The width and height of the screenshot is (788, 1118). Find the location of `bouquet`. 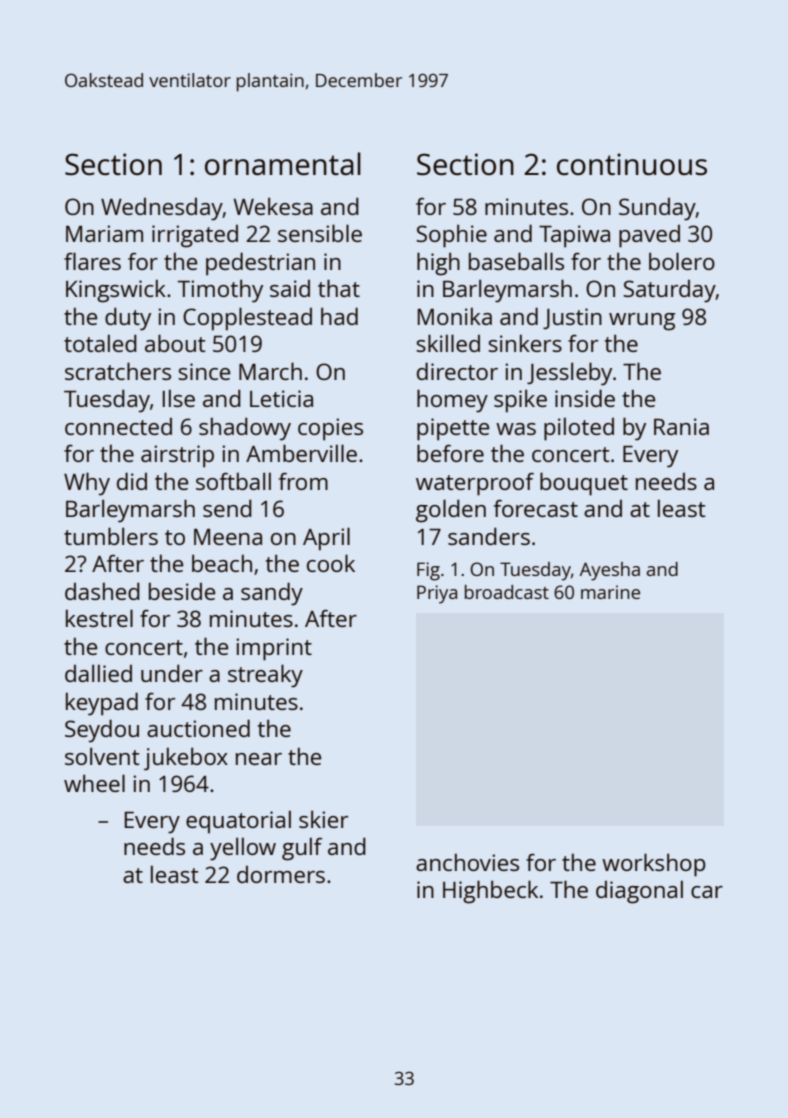

bouquet is located at coordinates (584, 484).
